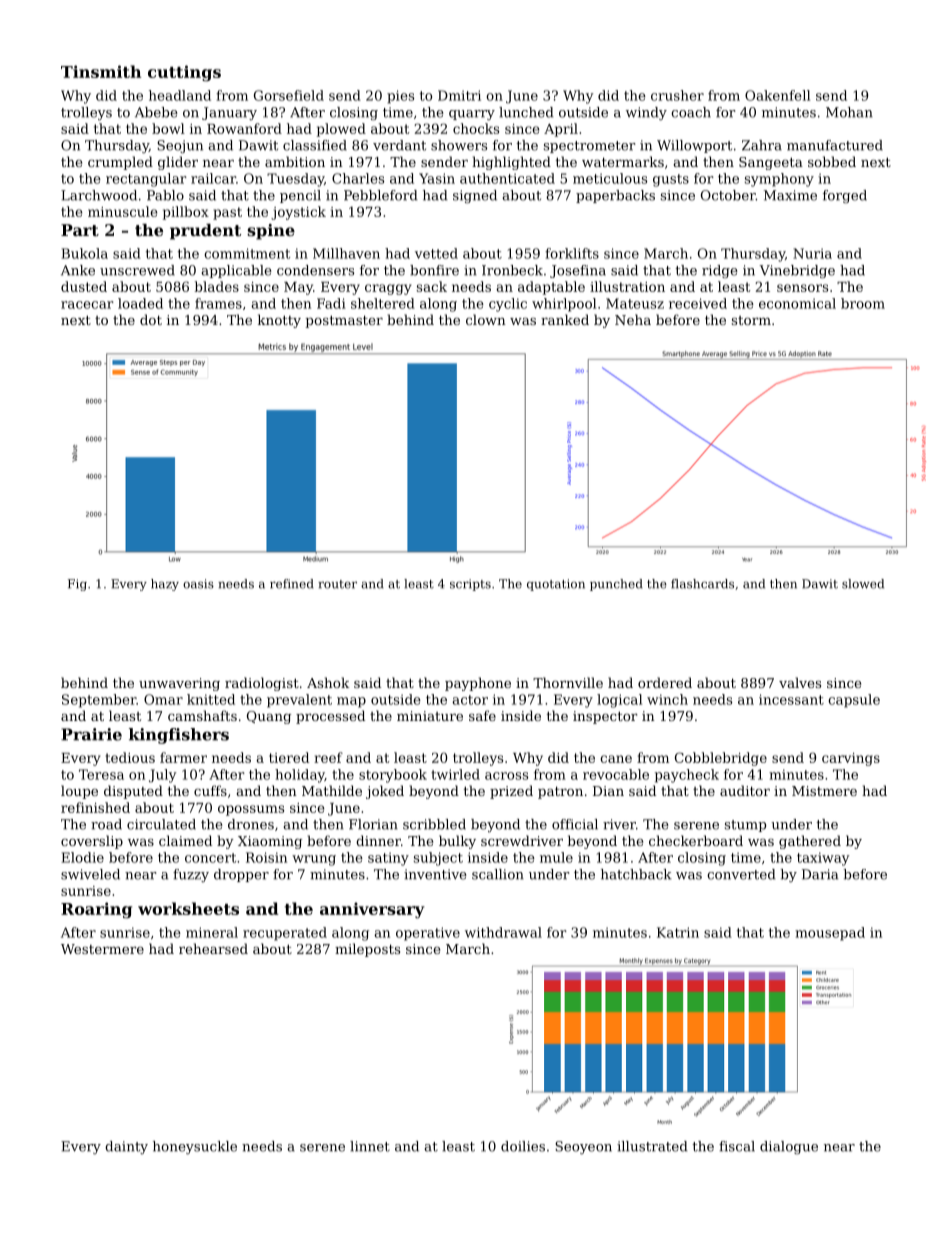 The width and height of the screenshot is (952, 1233). What do you see at coordinates (101, 71) in the screenshot?
I see `Tinsmith` at bounding box center [101, 71].
